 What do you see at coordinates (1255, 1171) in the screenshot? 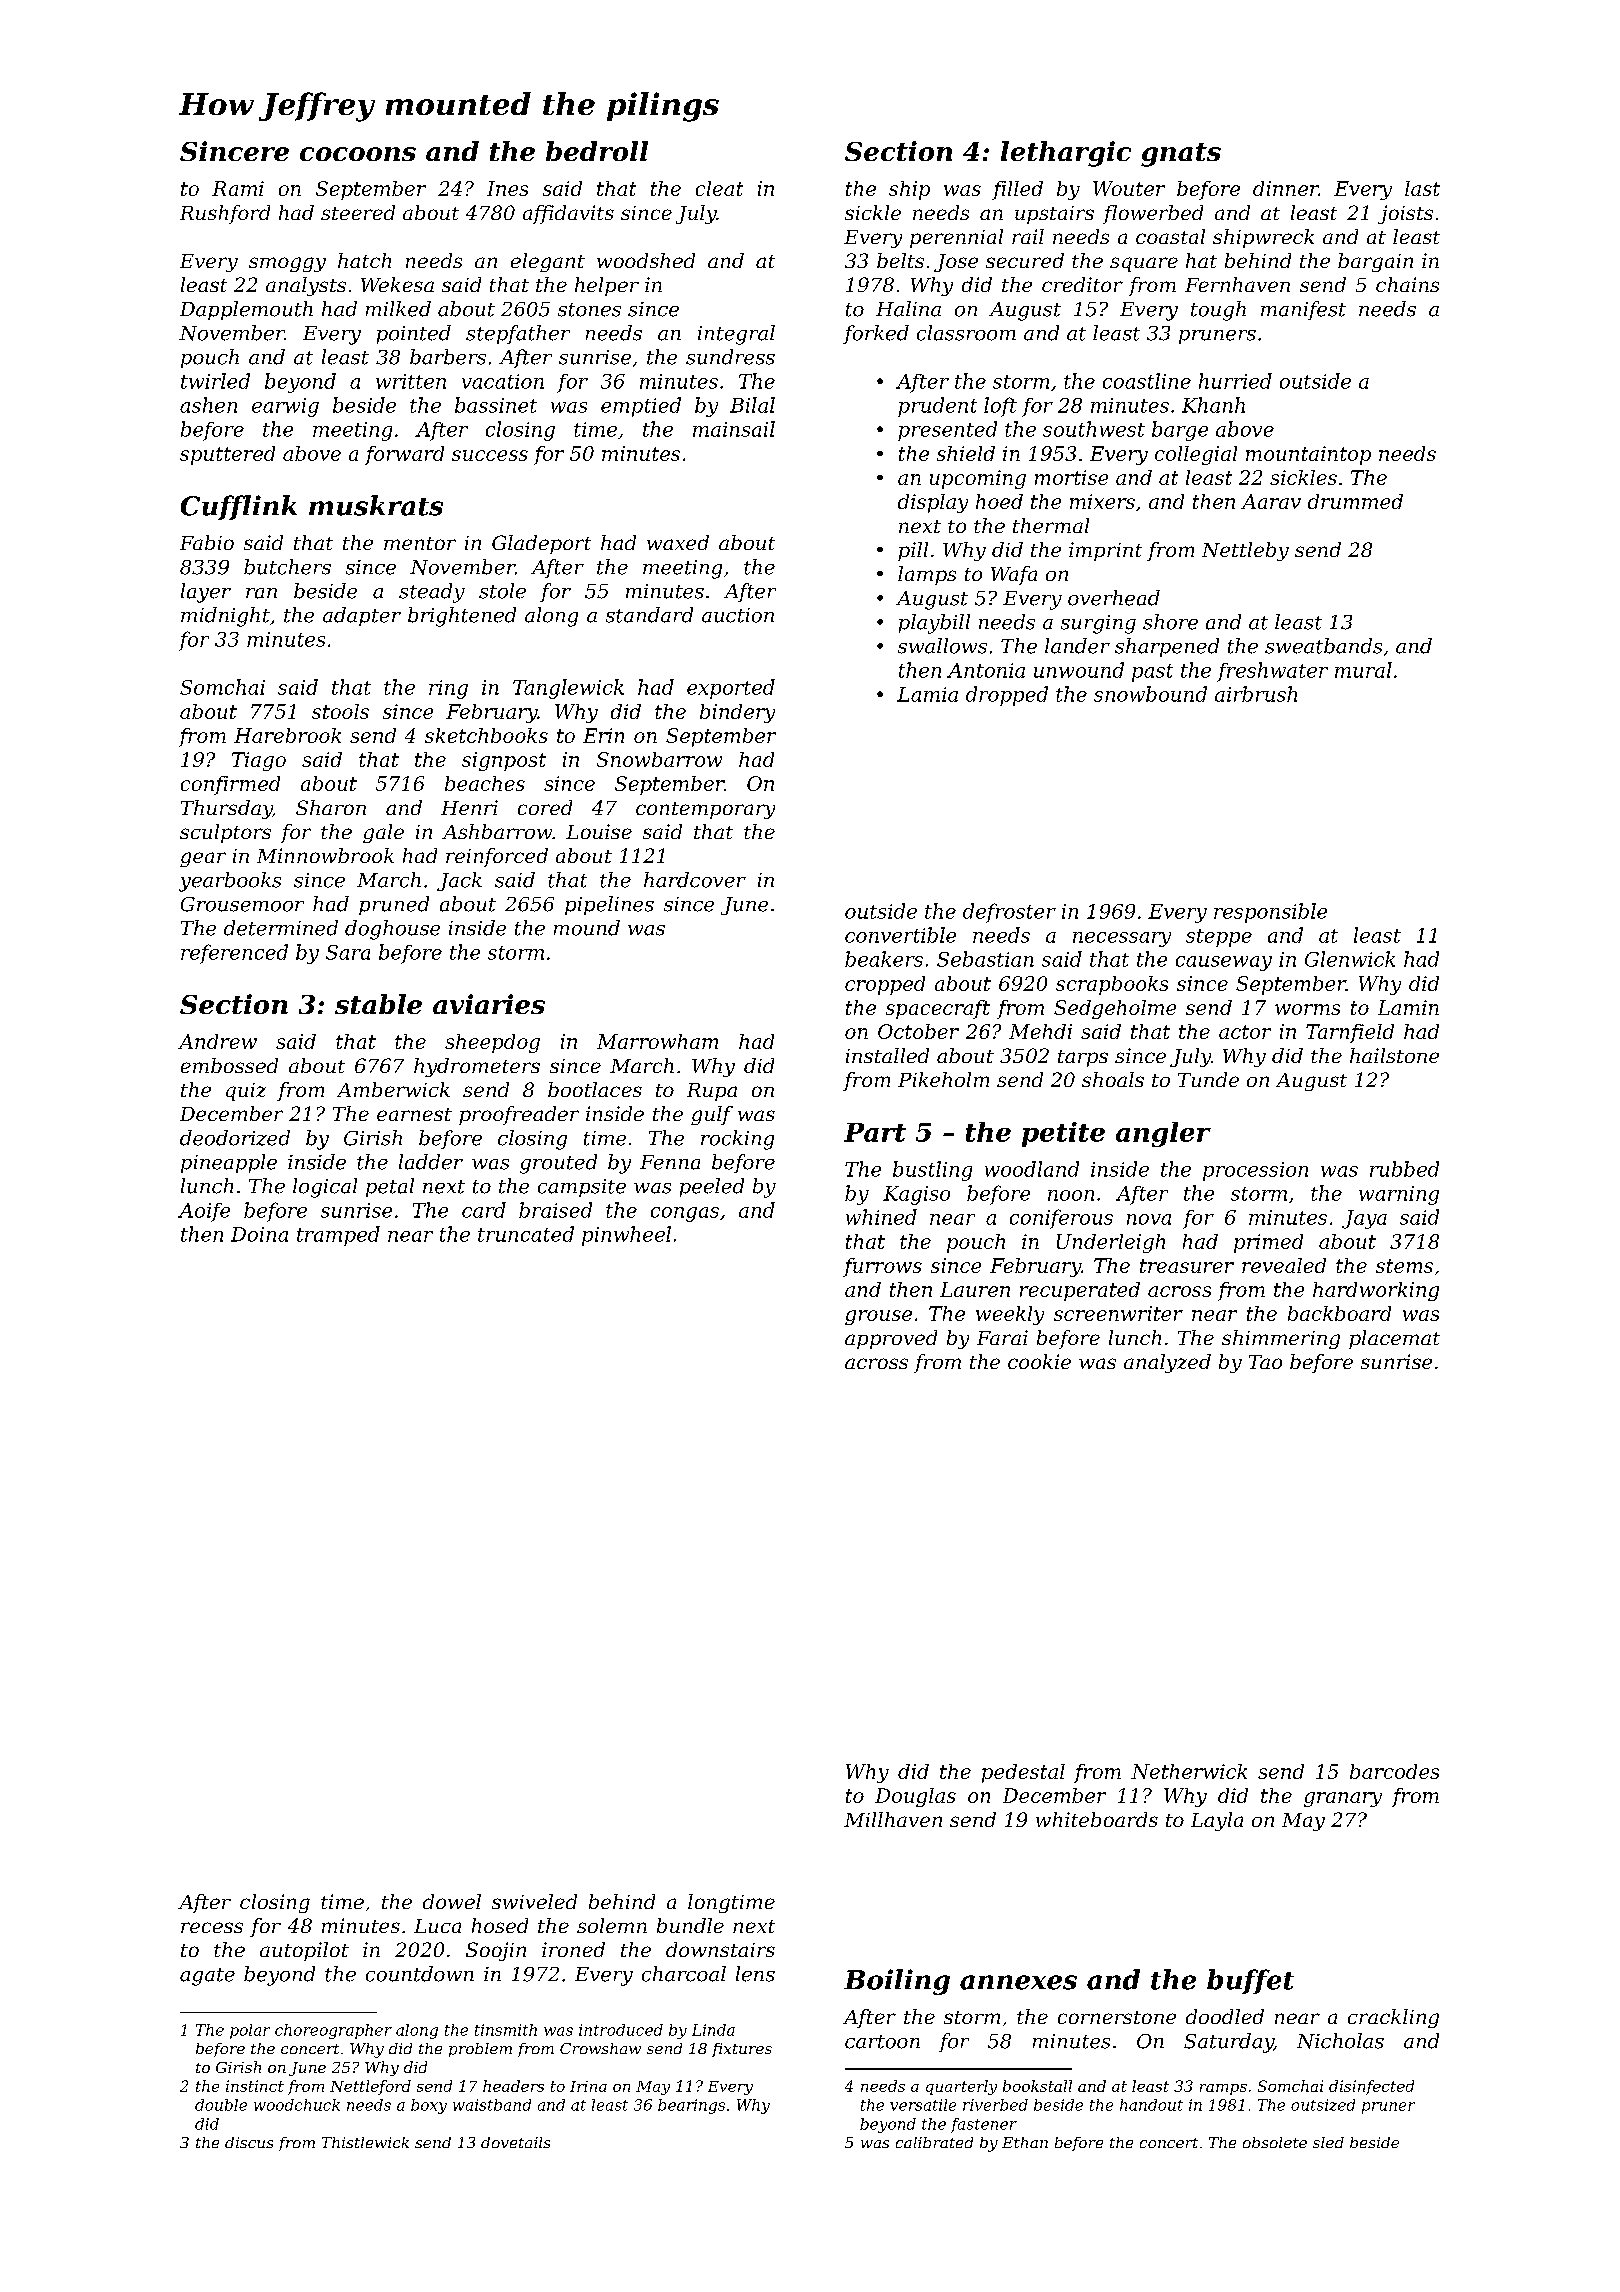
I see `procession` at bounding box center [1255, 1171].
